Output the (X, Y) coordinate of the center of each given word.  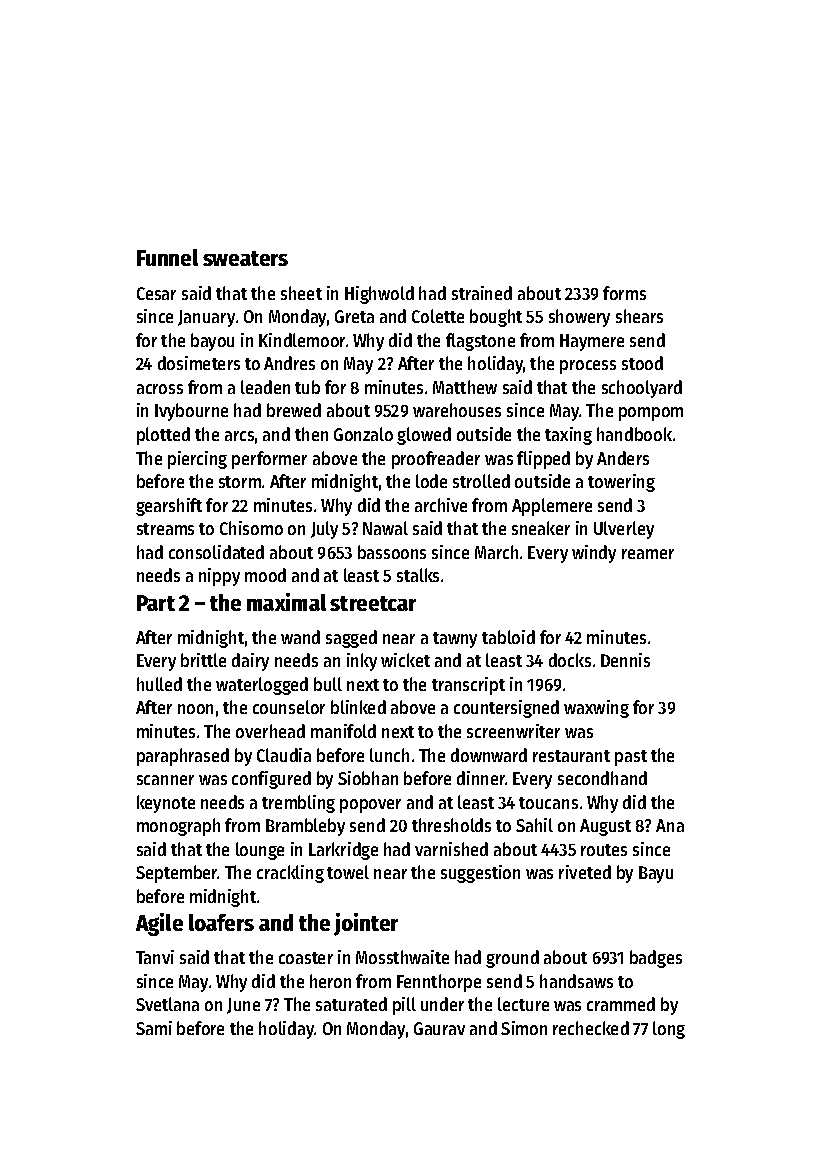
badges (656, 959)
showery (579, 318)
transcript (468, 686)
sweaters (245, 258)
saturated (351, 1004)
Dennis (625, 660)
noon (195, 709)
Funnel (167, 257)
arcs (239, 436)
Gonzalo (363, 434)
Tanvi (155, 957)
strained (482, 293)
